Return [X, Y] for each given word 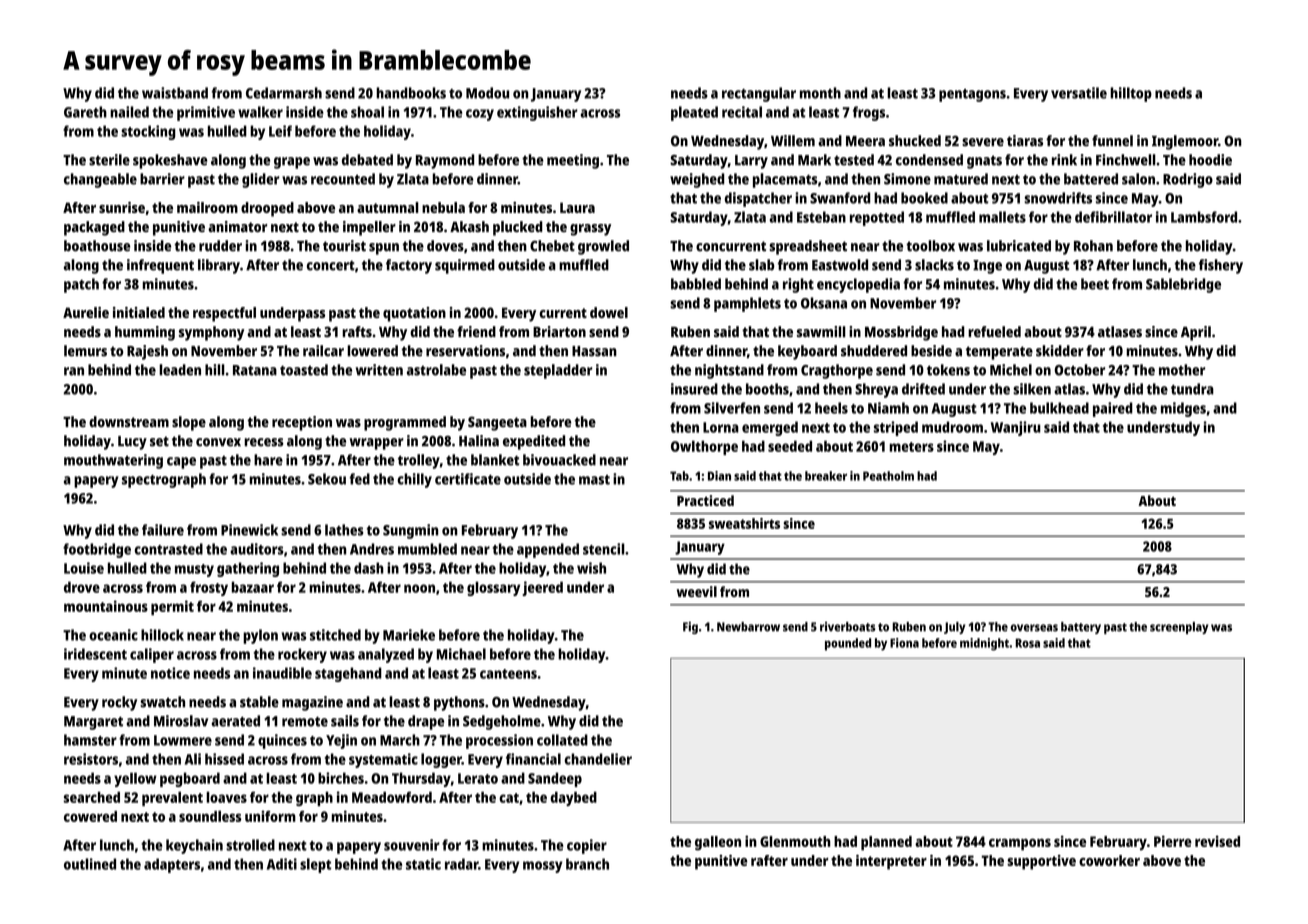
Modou [487, 93]
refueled [994, 332]
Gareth [85, 112]
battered [1091, 179]
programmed [405, 423]
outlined [90, 864]
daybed [573, 799]
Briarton [559, 331]
